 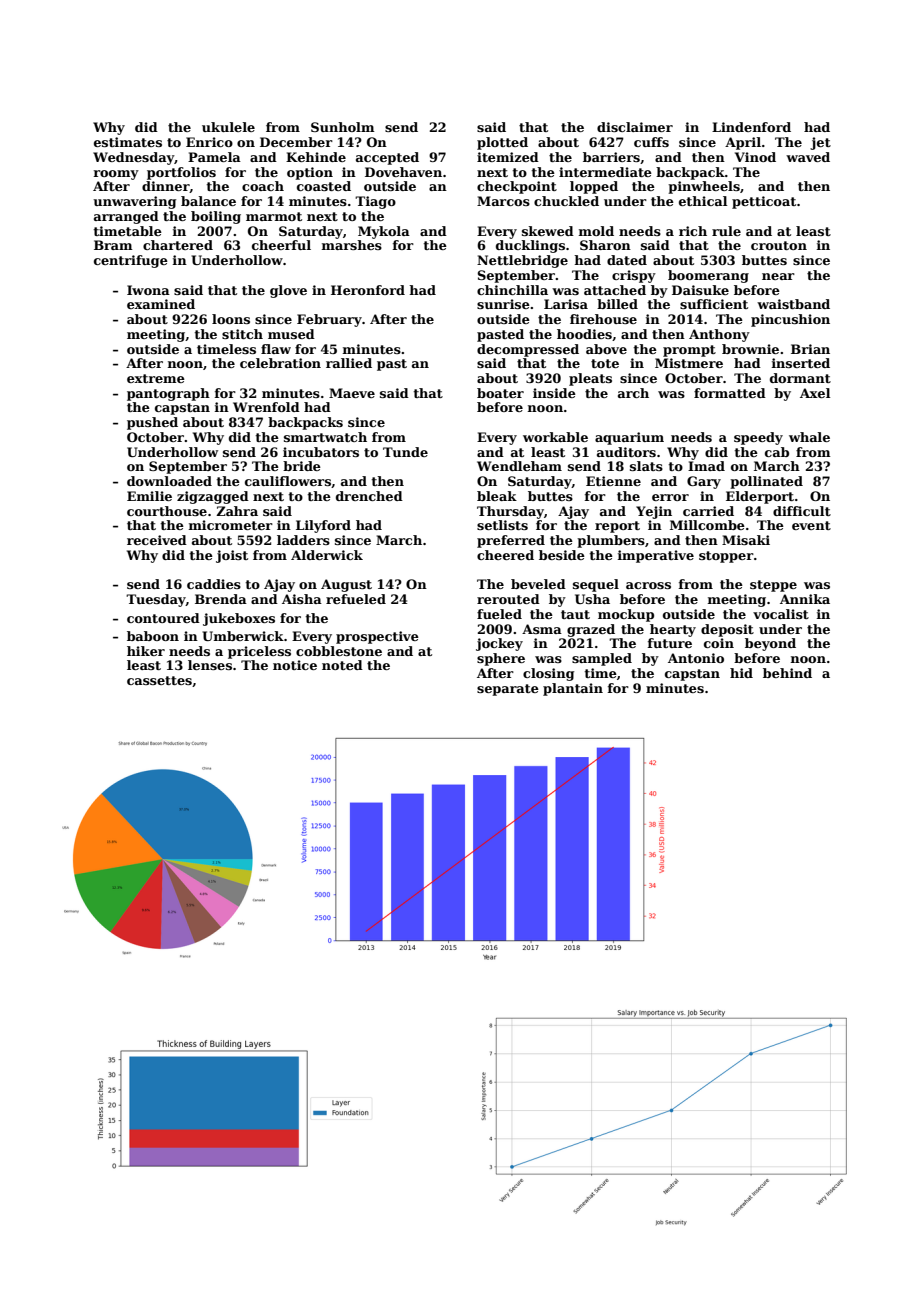 What do you see at coordinates (339, 651) in the page?
I see `cobblestone` at bounding box center [339, 651].
